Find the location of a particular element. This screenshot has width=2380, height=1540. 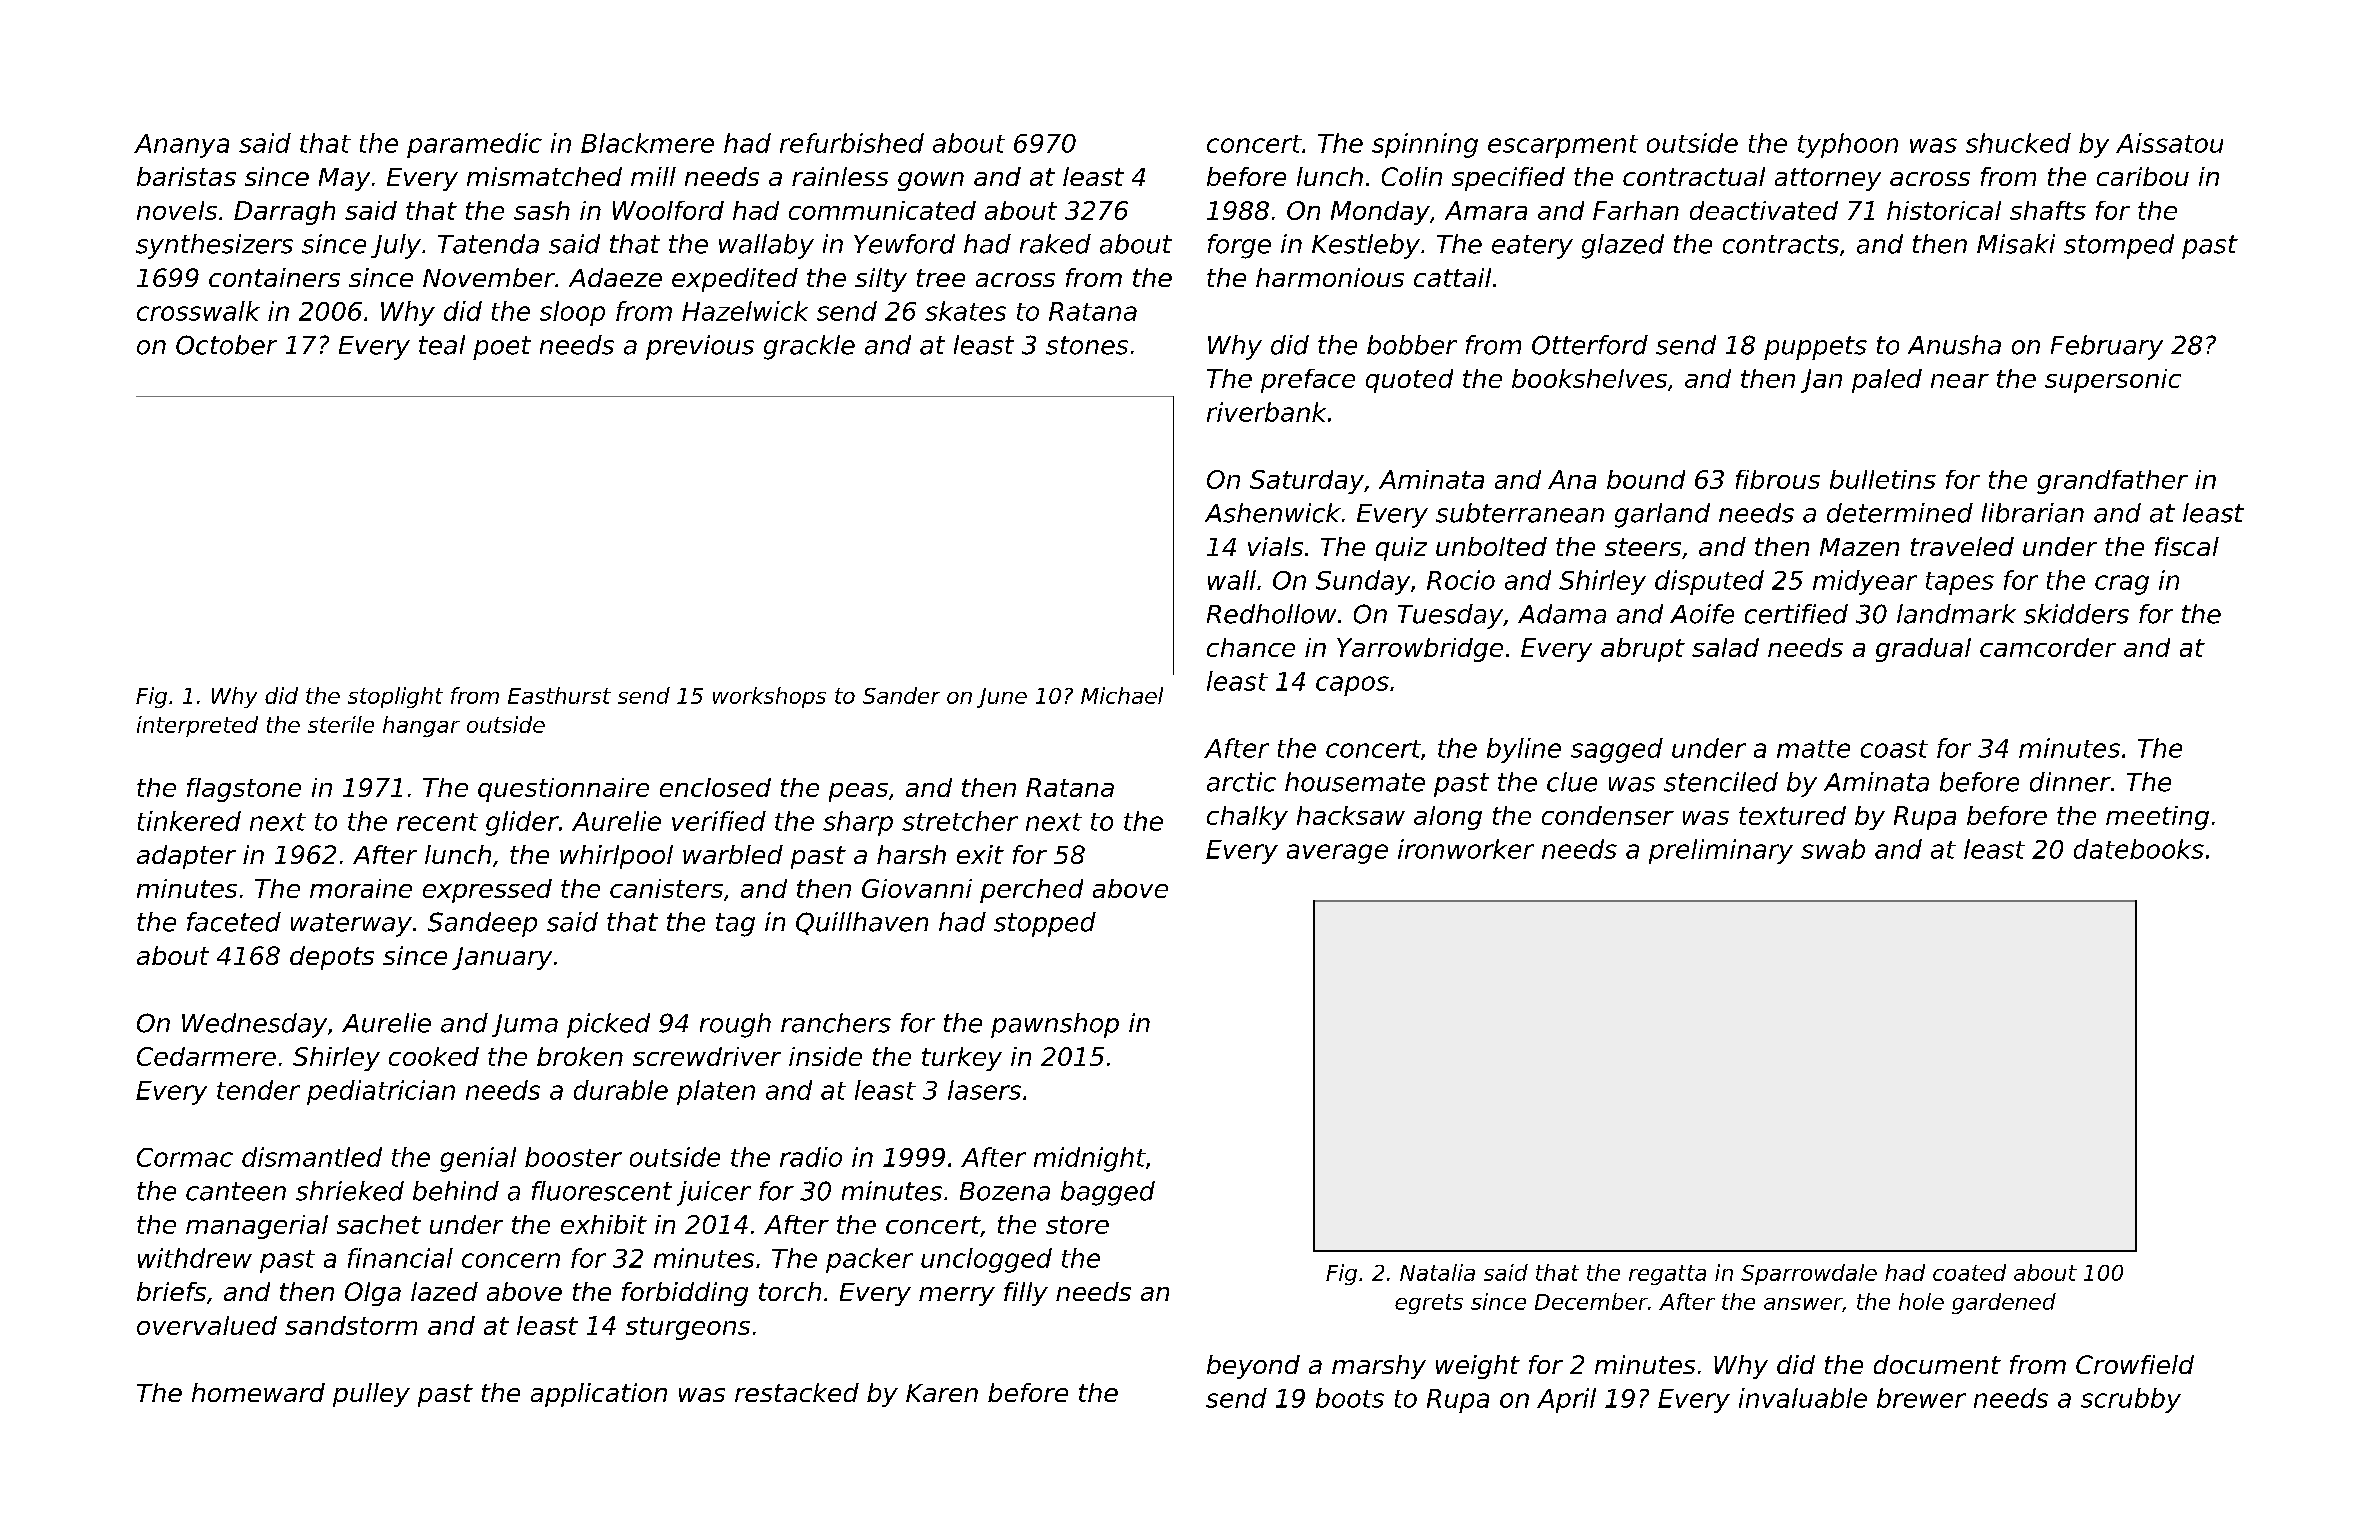

Misaki is located at coordinates (2016, 244).
